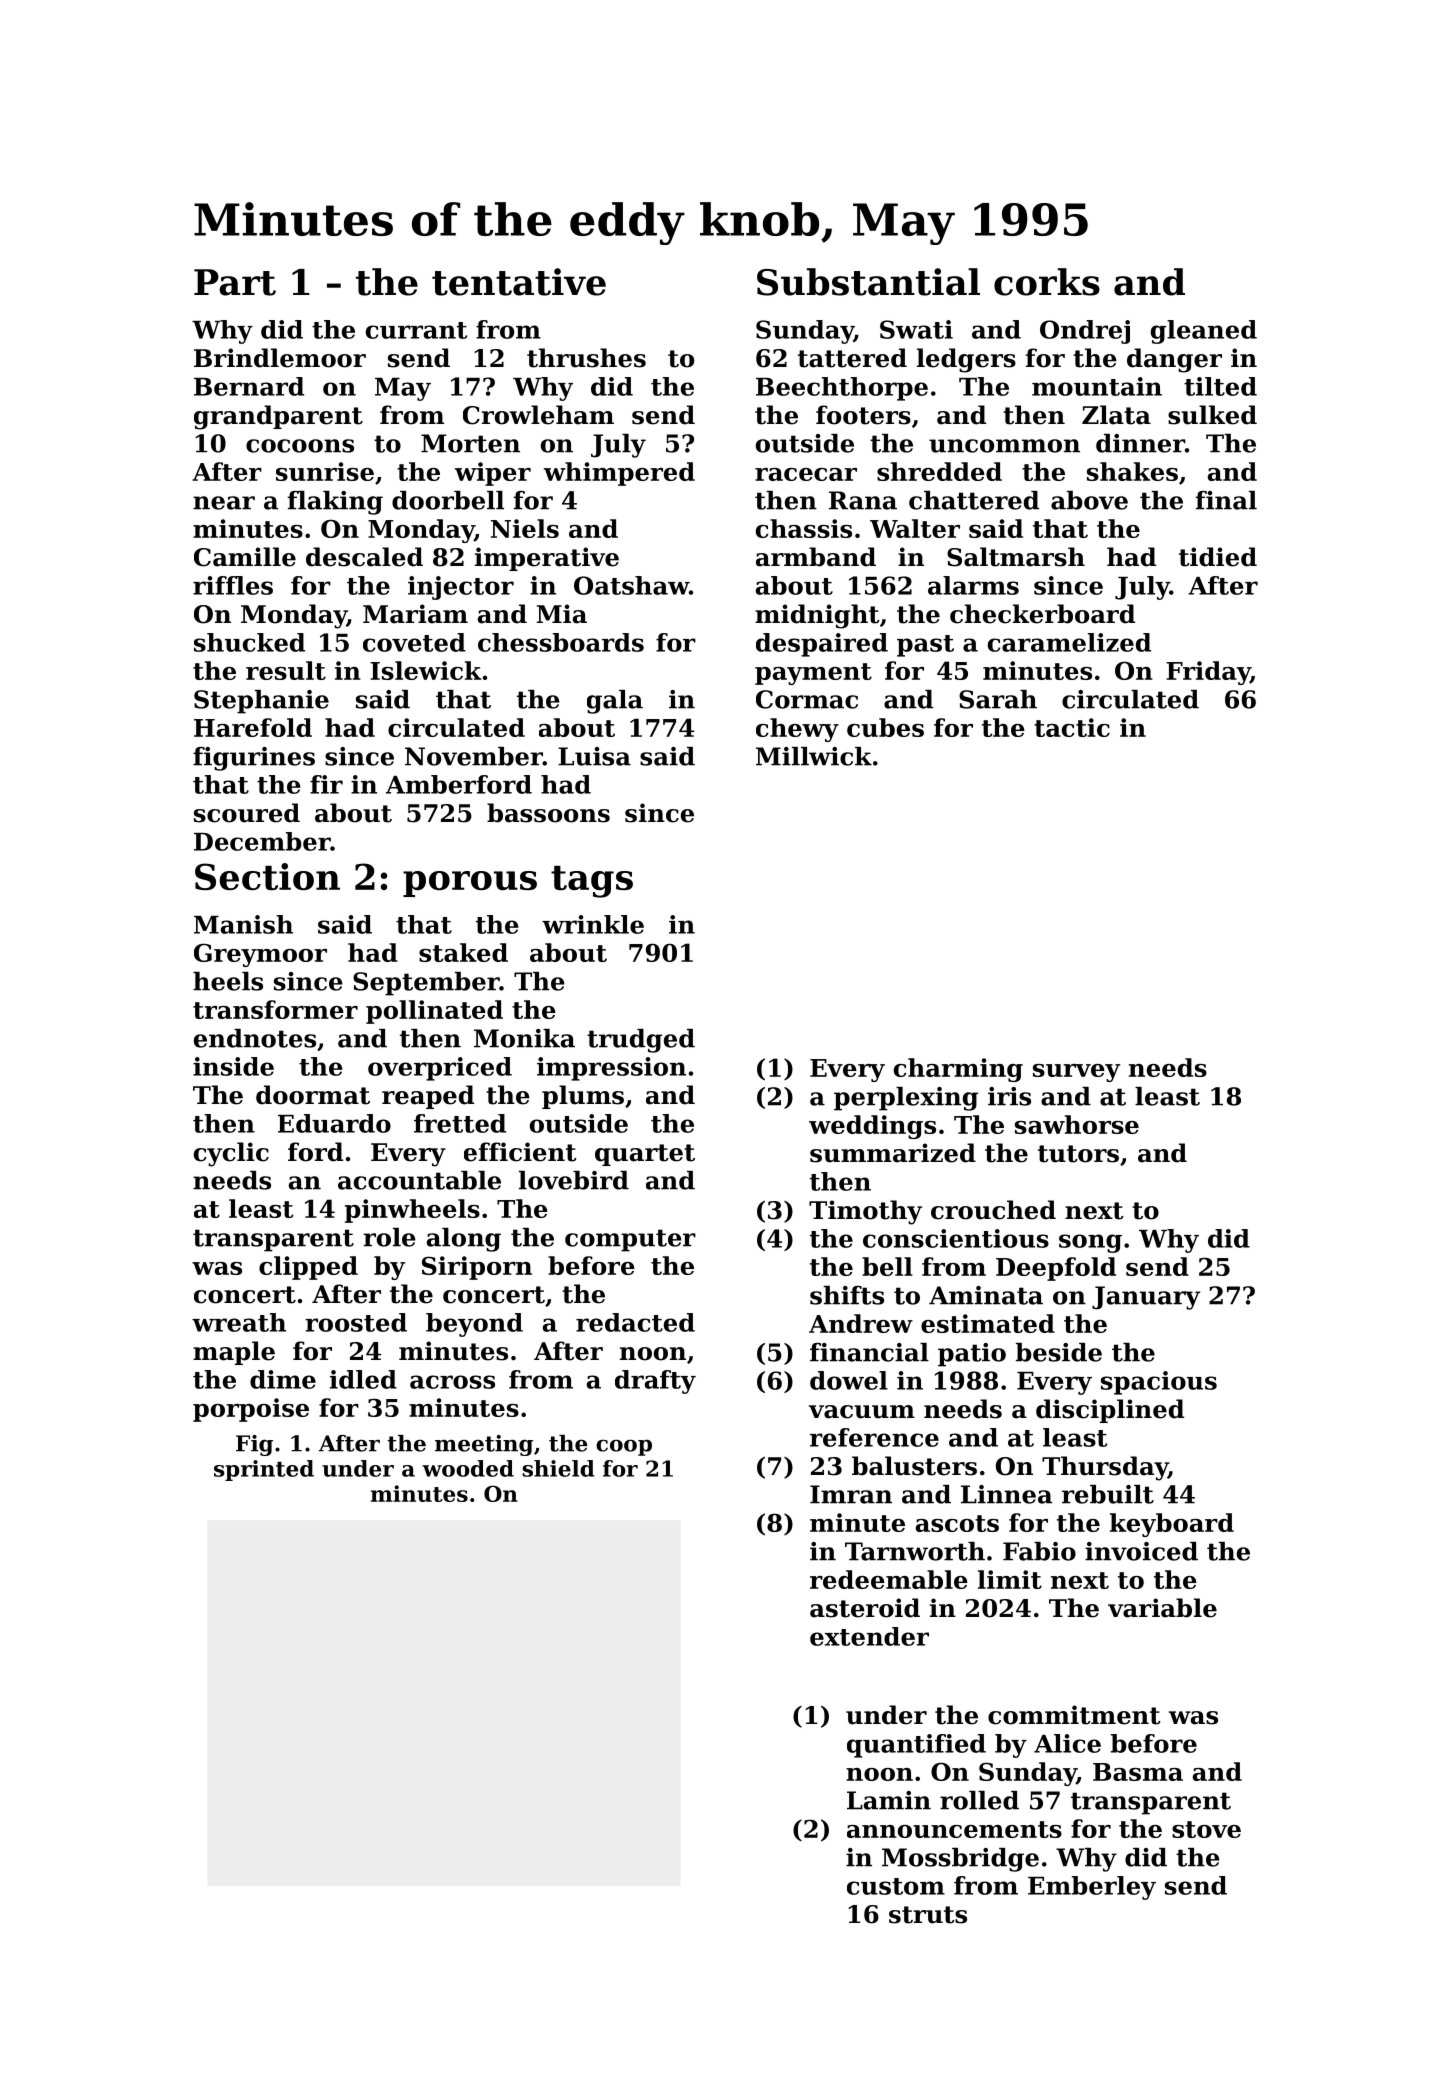 Image resolution: width=1450 pixels, height=2100 pixels. I want to click on accountable, so click(419, 1180).
